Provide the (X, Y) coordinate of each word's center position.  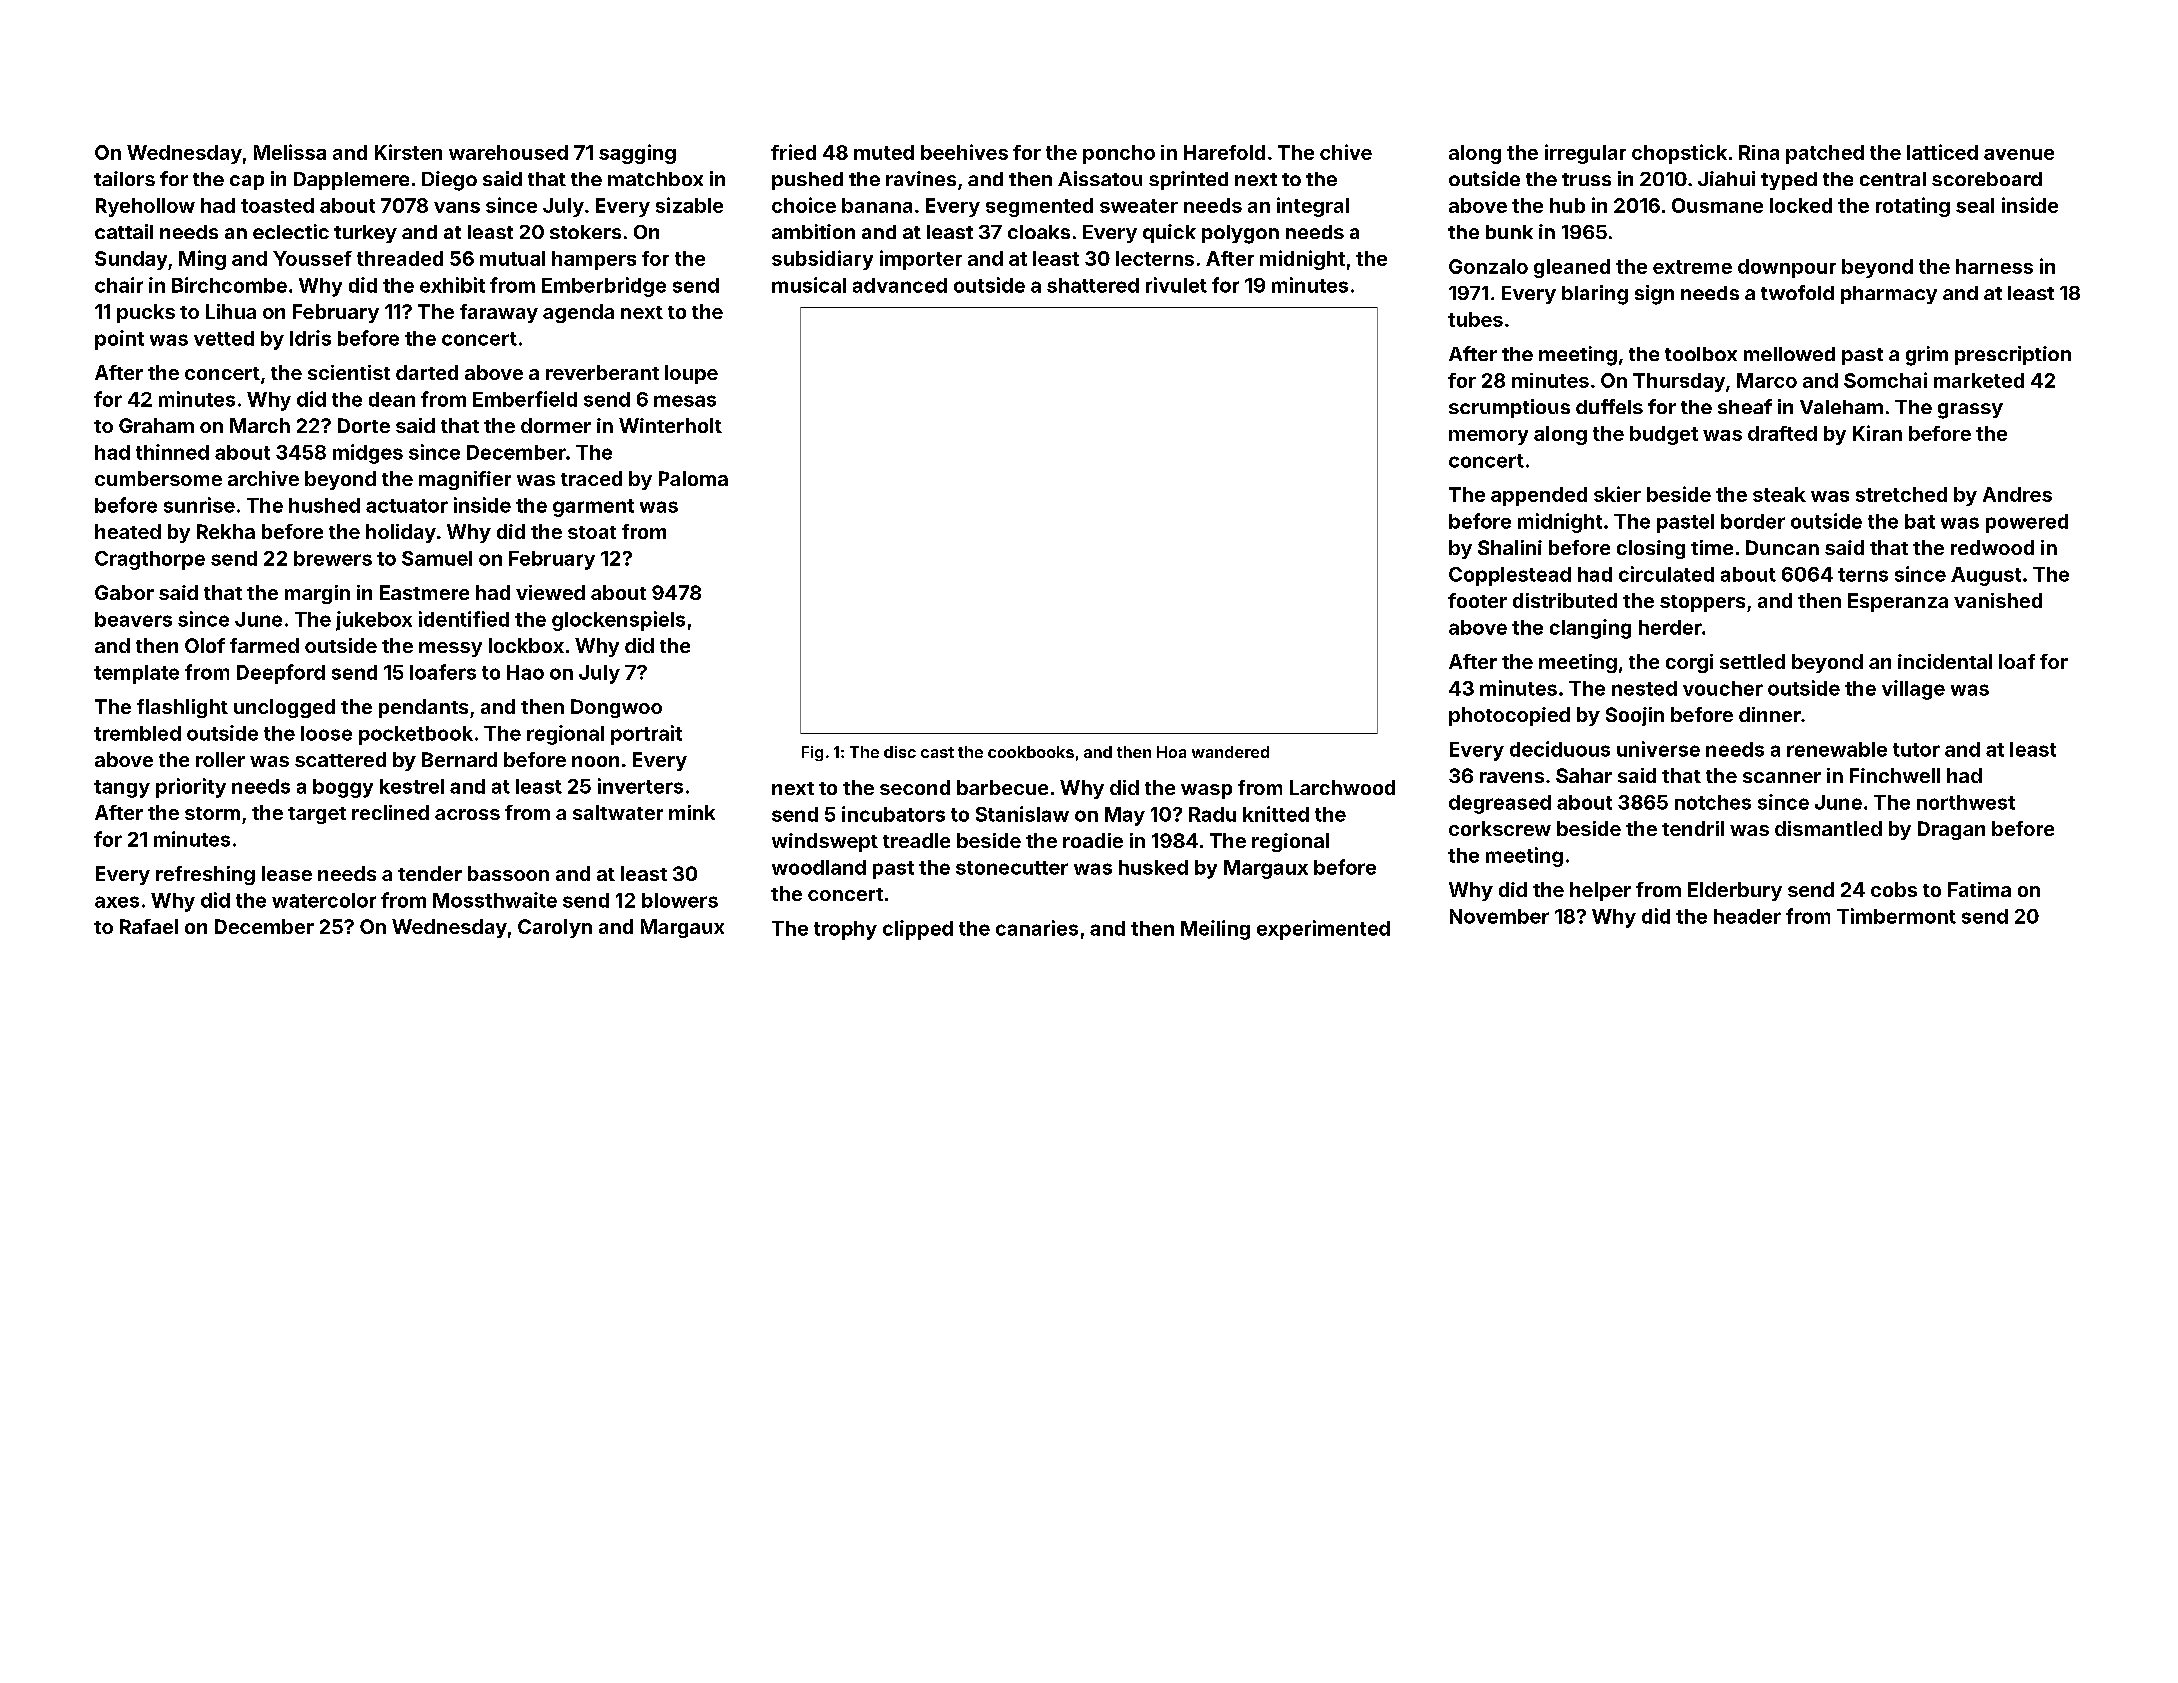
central (1893, 179)
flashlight (182, 708)
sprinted (1188, 180)
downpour (1787, 268)
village (1913, 690)
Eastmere (424, 592)
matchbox (655, 179)
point (119, 340)
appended (1539, 496)
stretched (1901, 494)
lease (287, 873)
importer (921, 260)
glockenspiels (618, 621)
